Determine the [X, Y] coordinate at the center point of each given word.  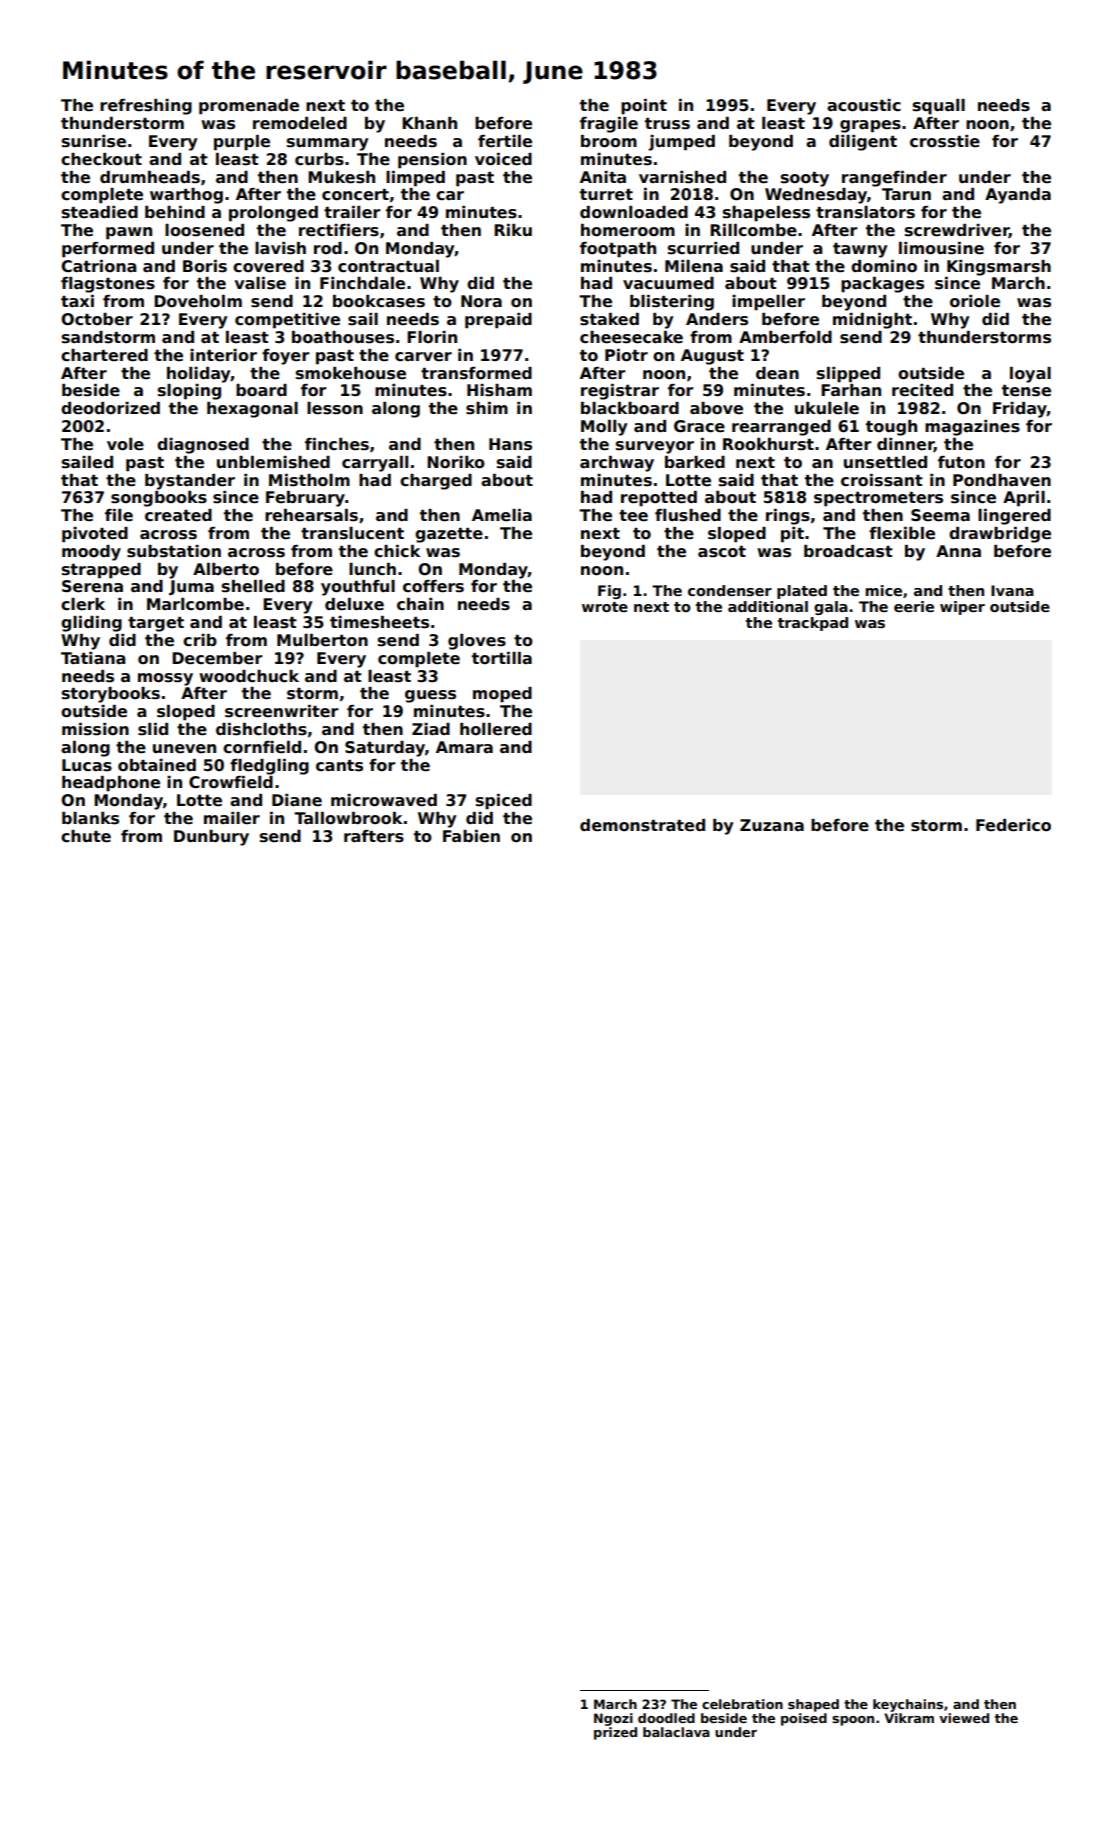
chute [86, 836]
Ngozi [613, 1719]
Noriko [456, 462]
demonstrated [642, 825]
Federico [1013, 825]
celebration [742, 1704]
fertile [505, 141]
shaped [813, 1705]
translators [865, 212]
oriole [975, 301]
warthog [186, 196]
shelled [253, 586]
